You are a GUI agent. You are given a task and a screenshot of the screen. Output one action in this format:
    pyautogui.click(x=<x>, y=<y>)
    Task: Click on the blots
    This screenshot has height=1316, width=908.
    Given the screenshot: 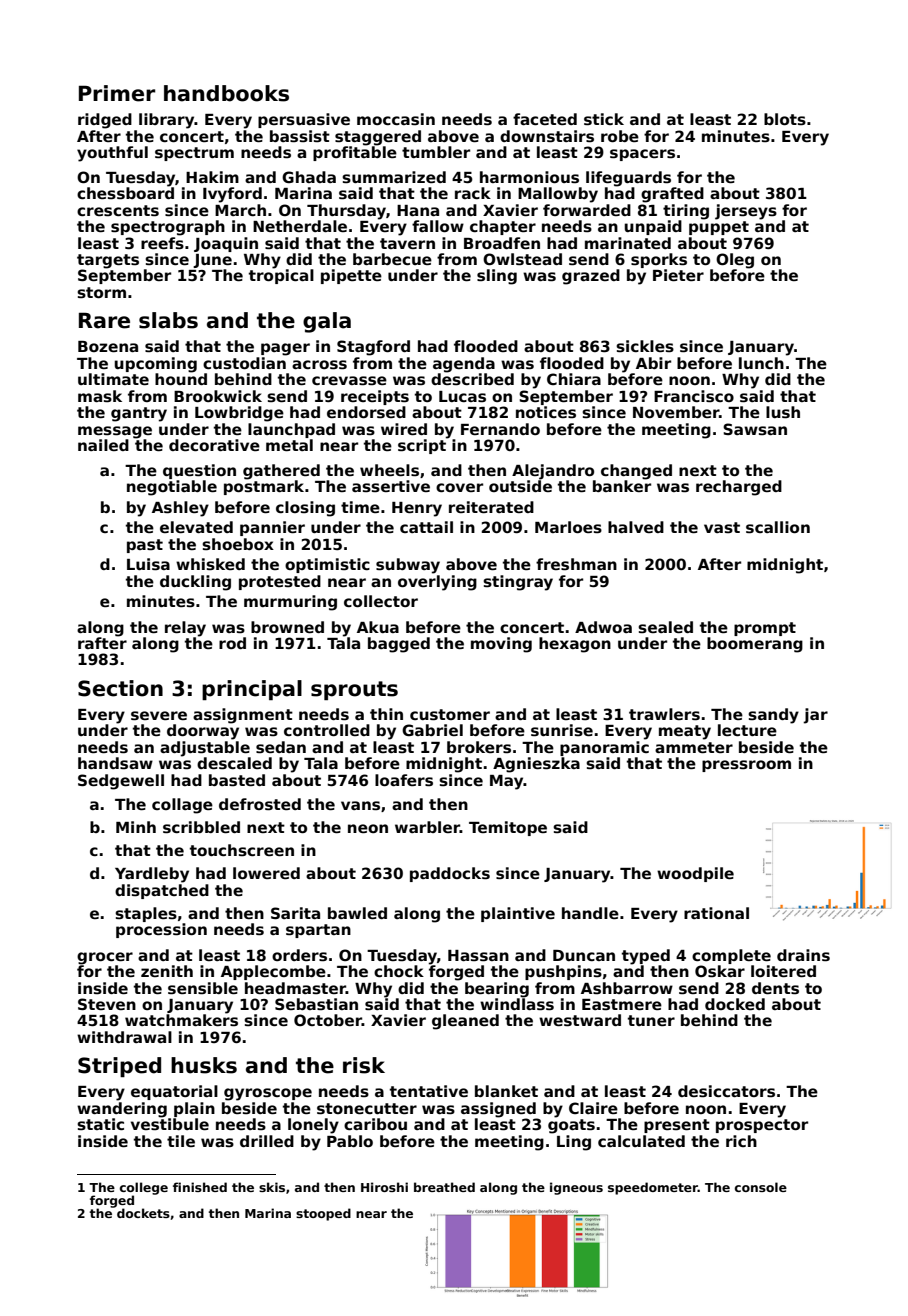 What is the action you would take?
    pyautogui.click(x=785, y=119)
